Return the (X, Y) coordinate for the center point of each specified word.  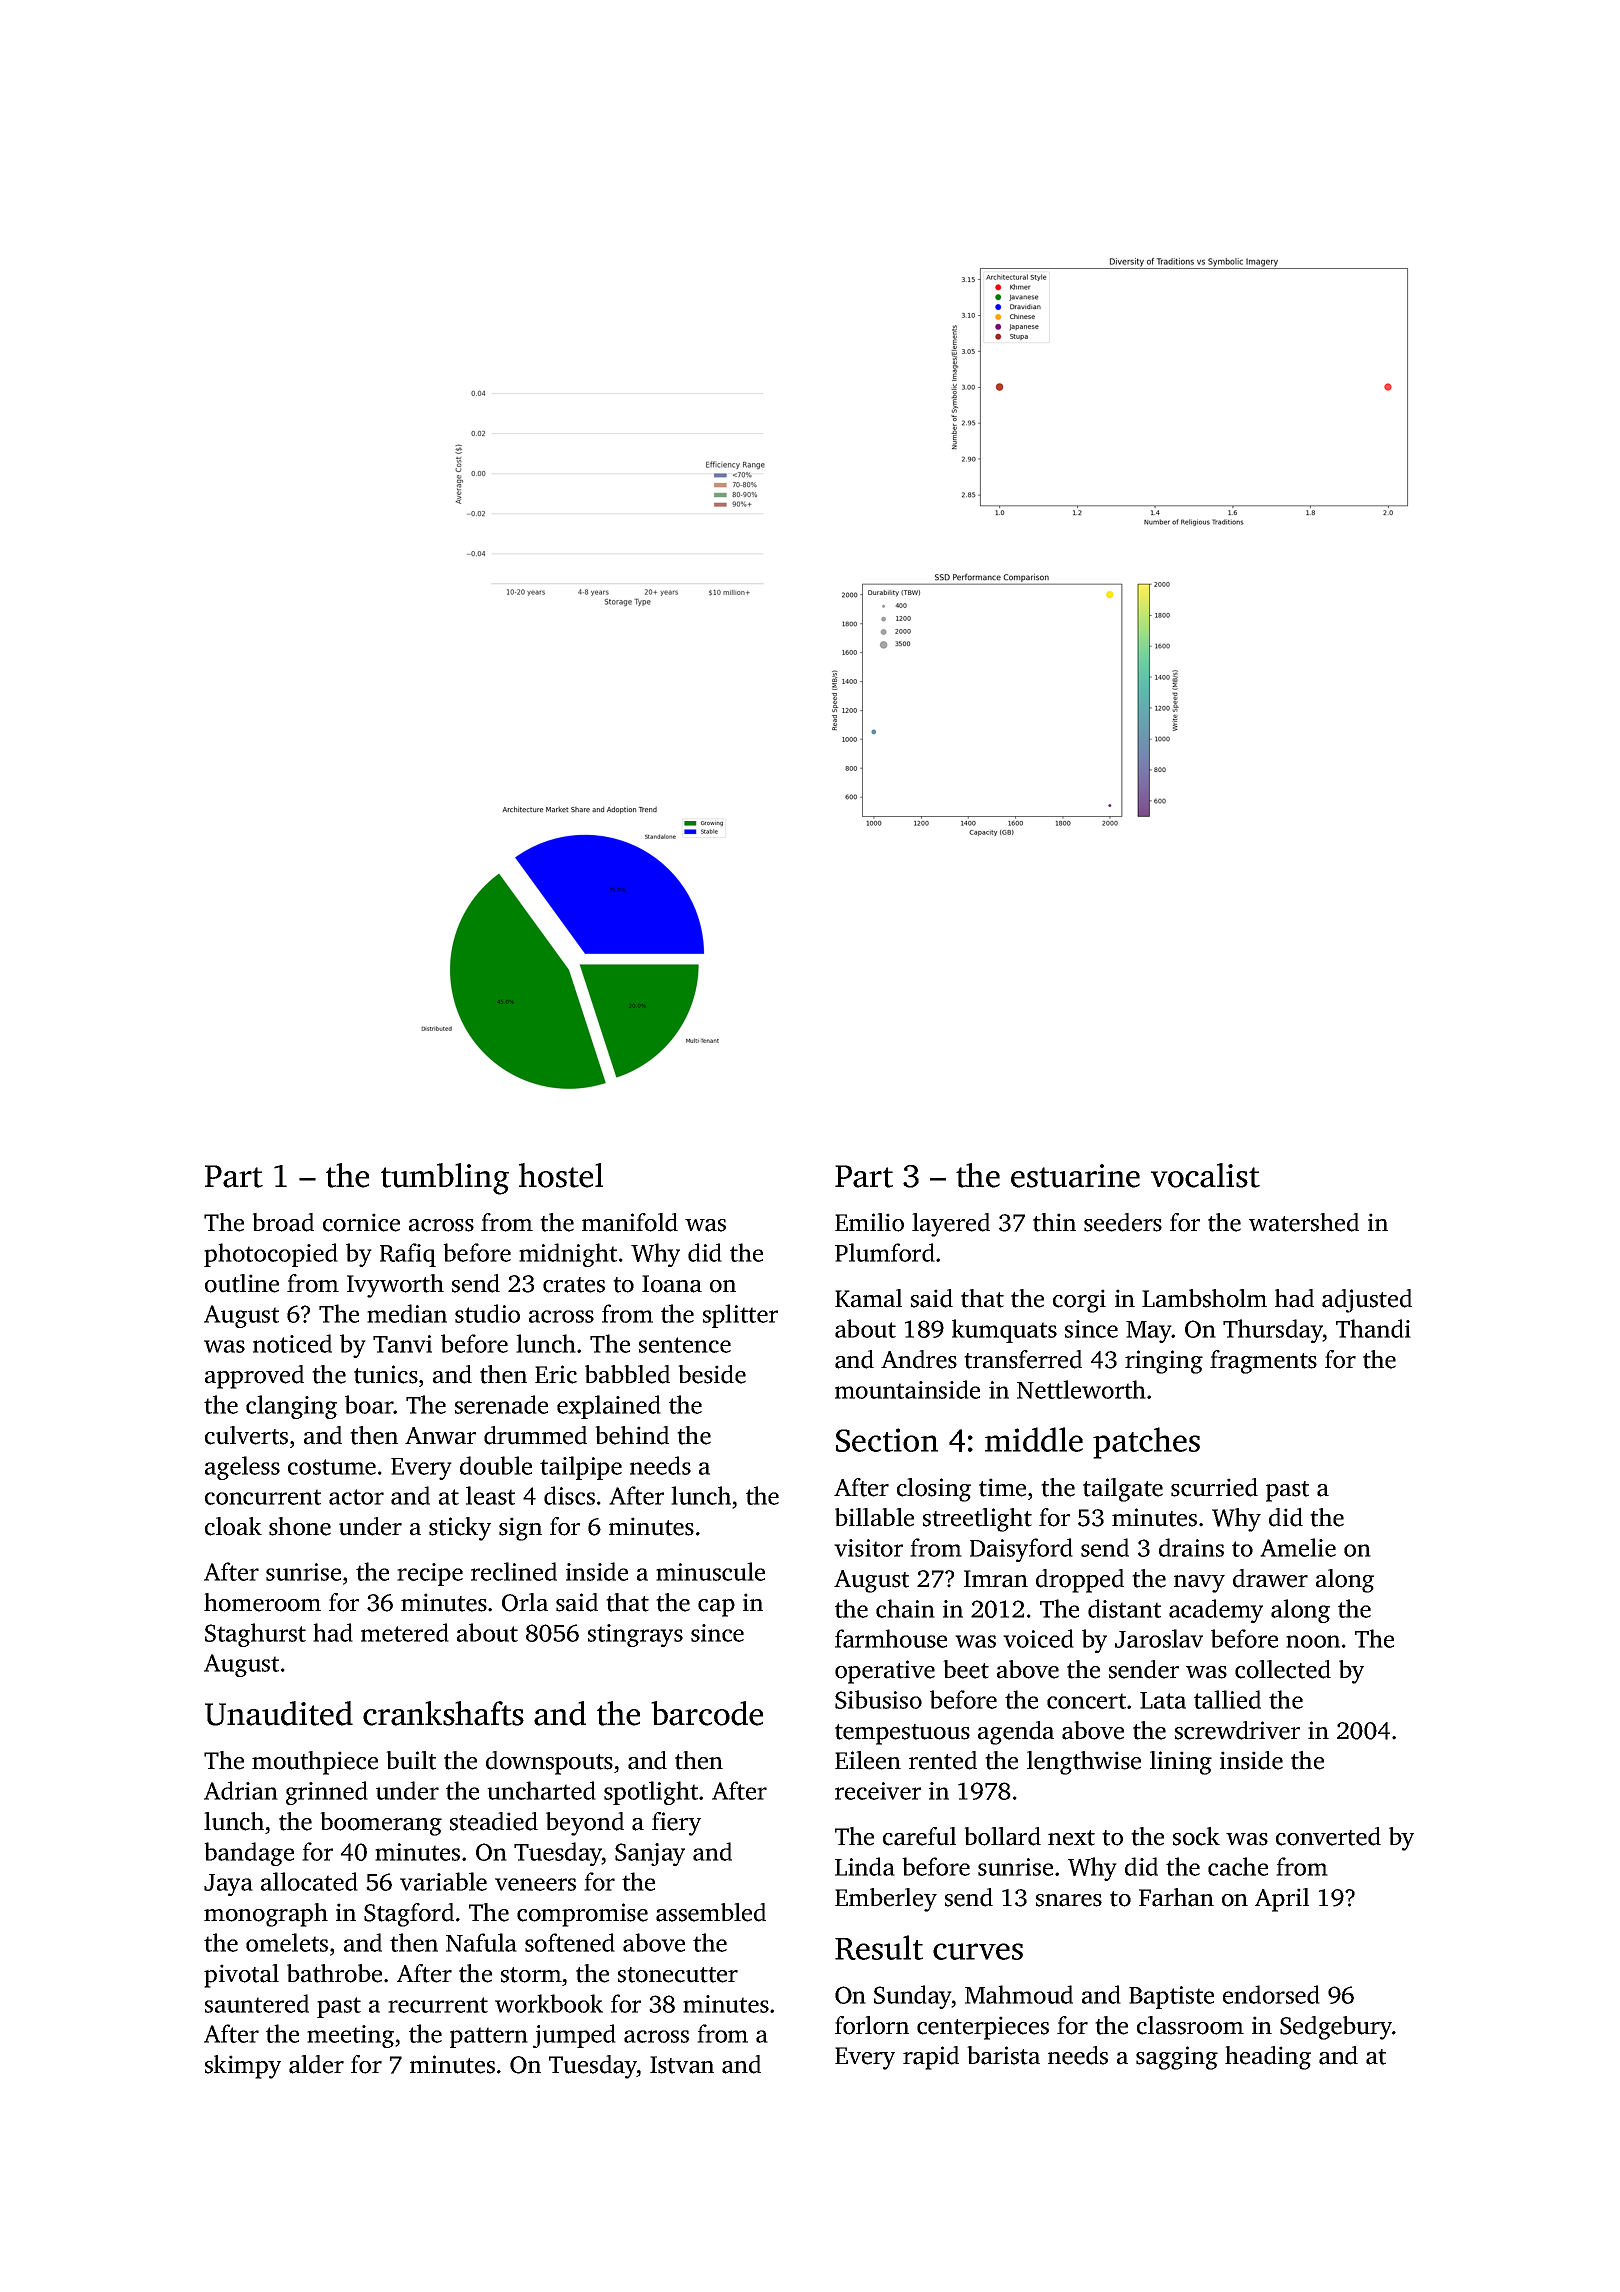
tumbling (445, 1179)
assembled (711, 1912)
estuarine (1075, 1176)
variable (443, 1881)
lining (1181, 1763)
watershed (1304, 1222)
